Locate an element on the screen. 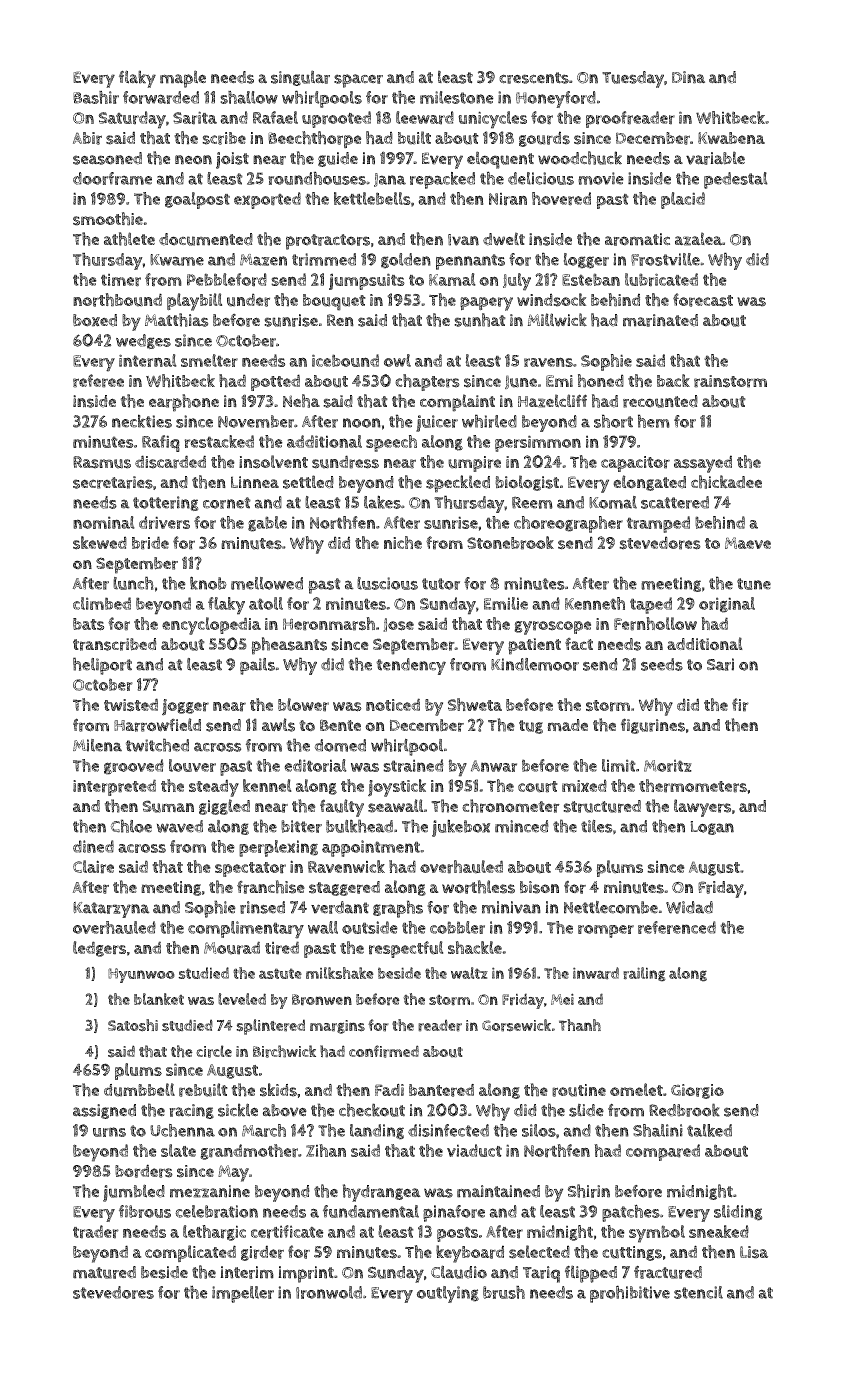 The image size is (849, 1400). atoll is located at coordinates (266, 603).
